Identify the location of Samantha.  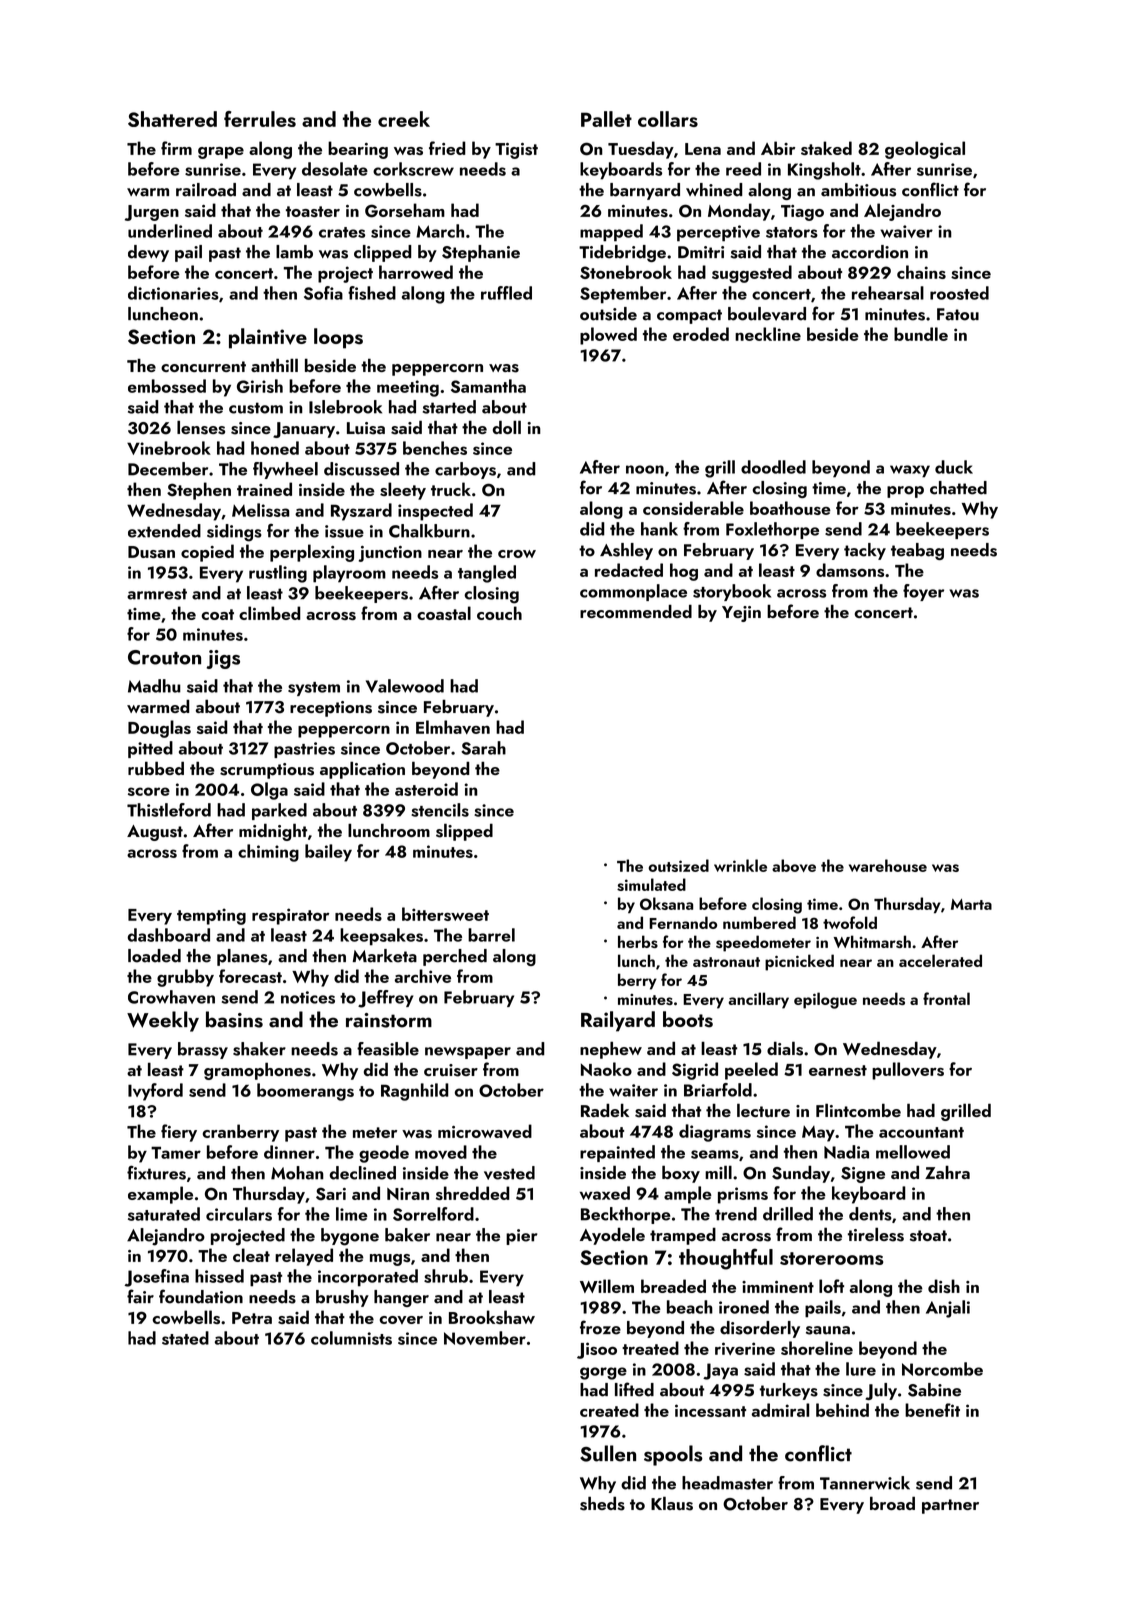
(488, 386).
